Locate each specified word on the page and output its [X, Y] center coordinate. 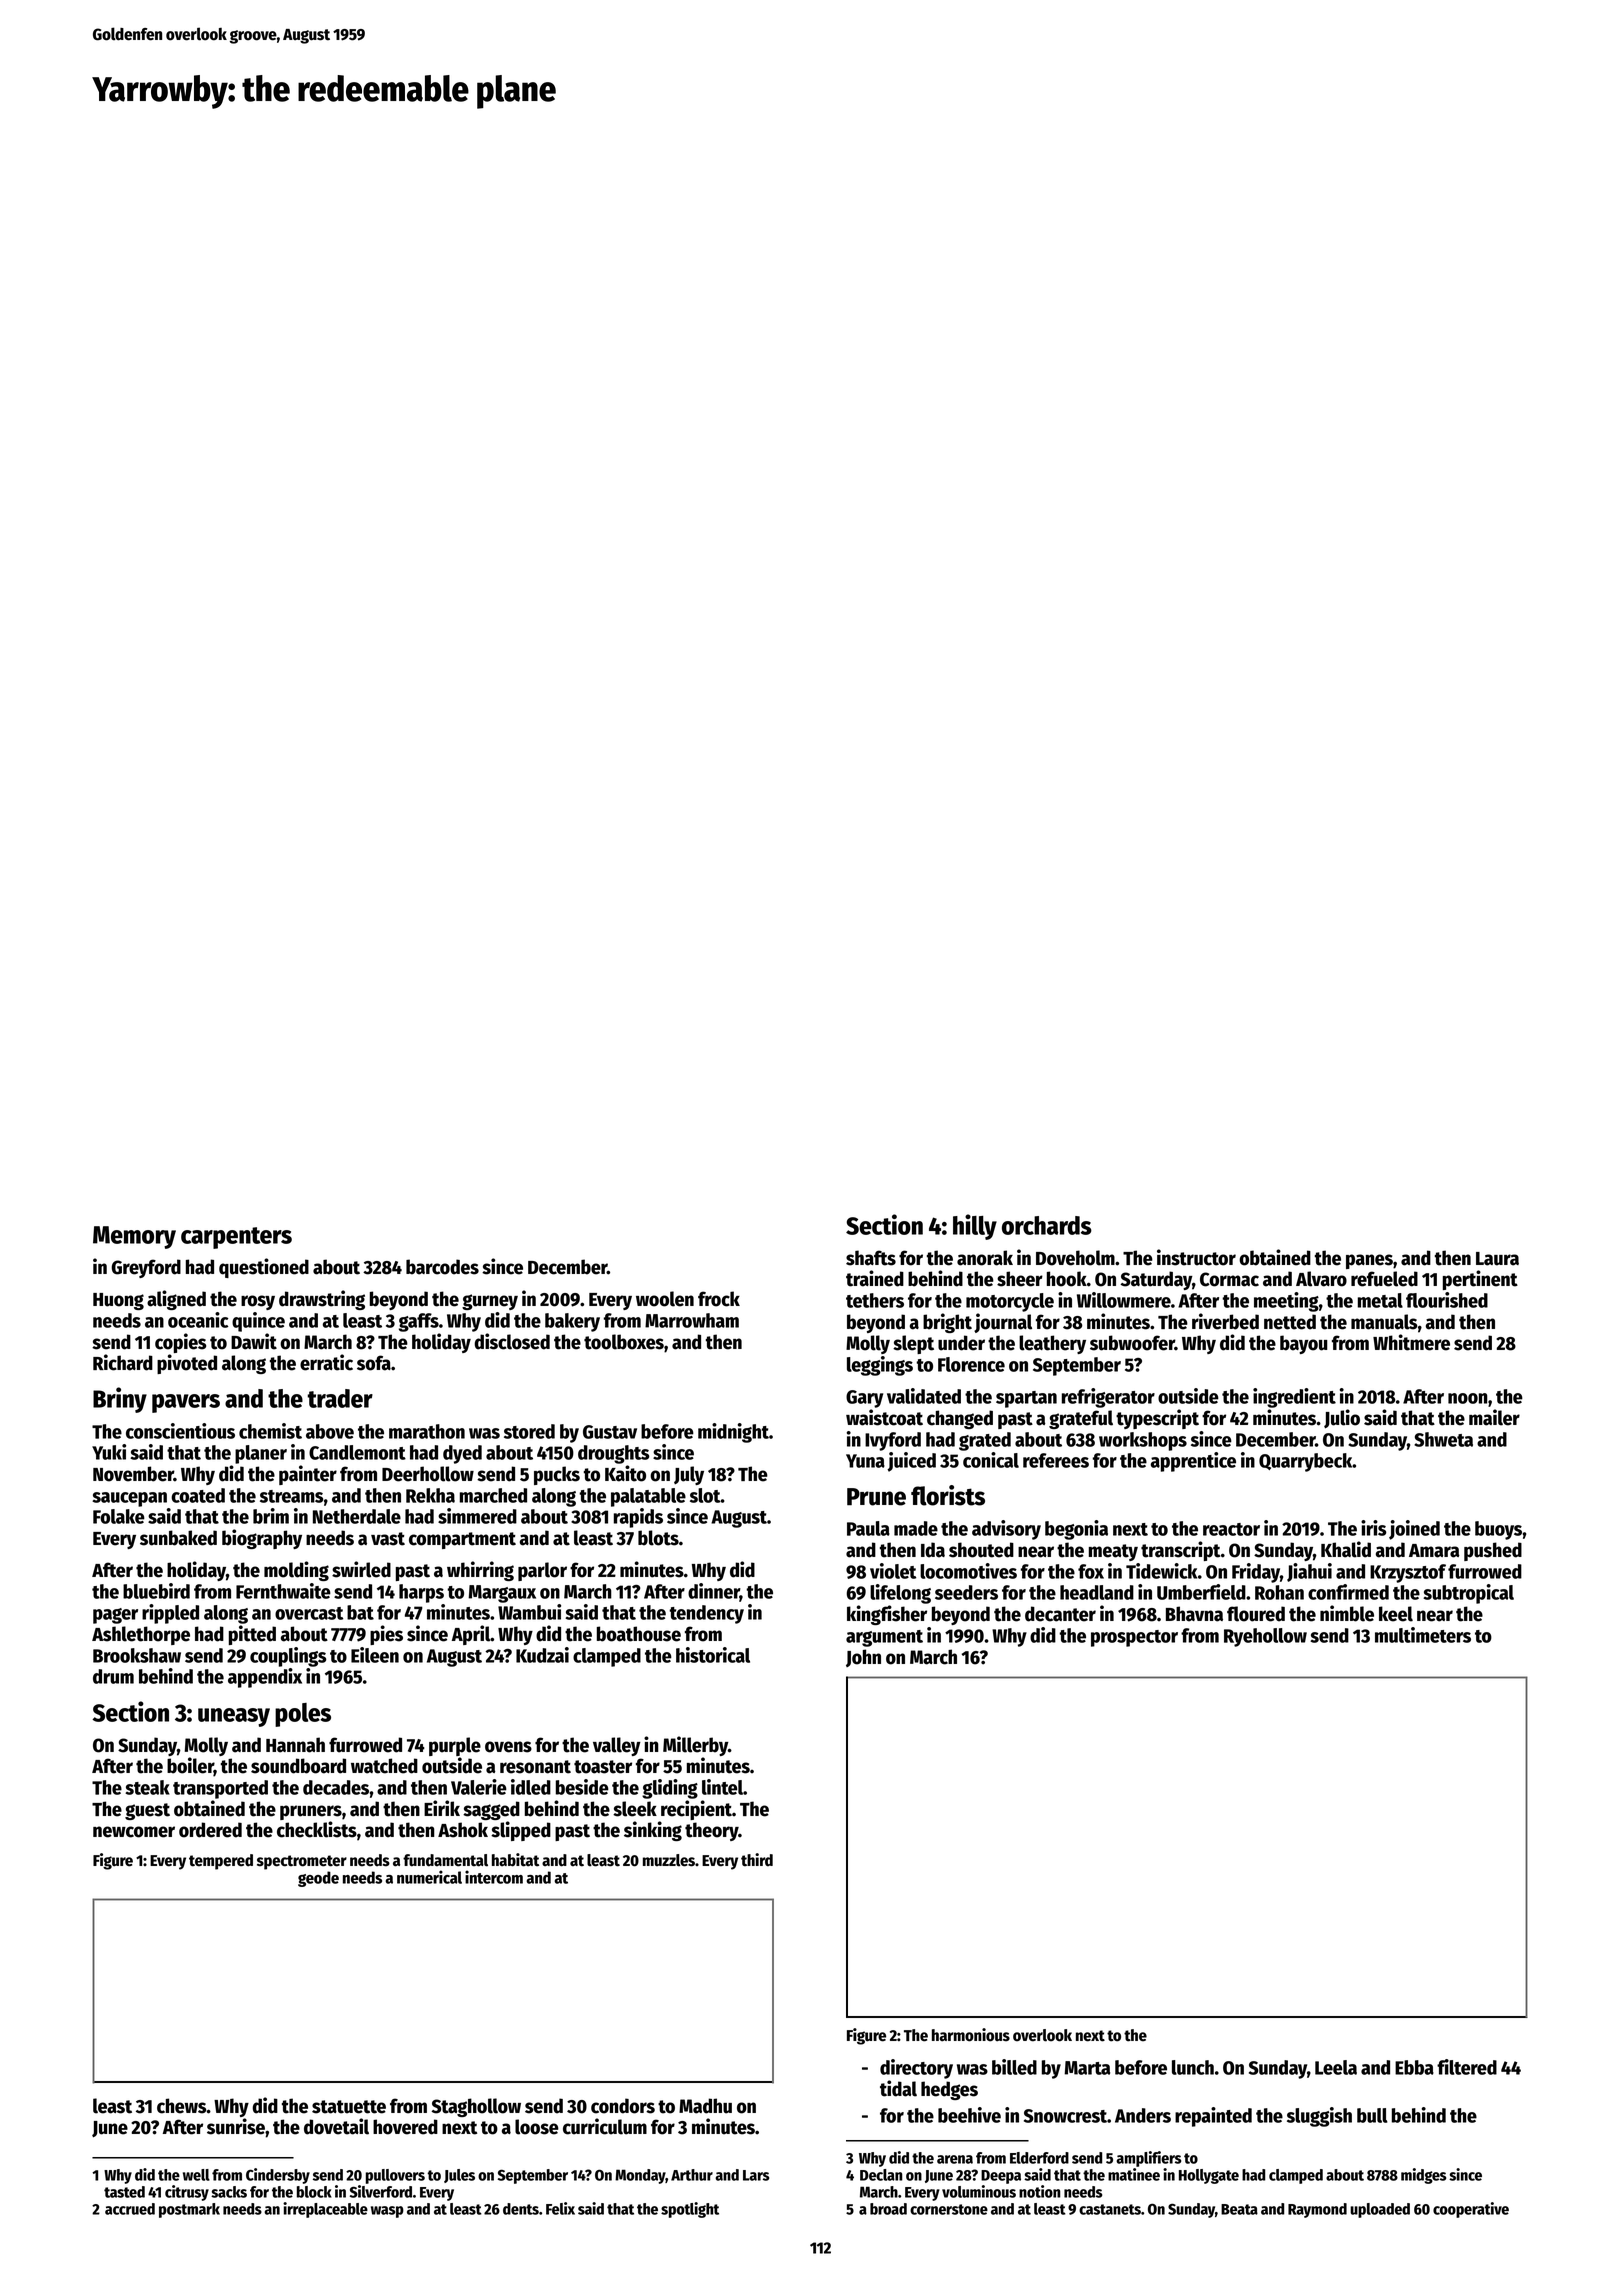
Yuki [109, 1452]
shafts [871, 1258]
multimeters [1423, 1635]
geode [318, 1879]
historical [713, 1655]
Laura [1497, 1259]
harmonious [971, 2035]
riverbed [1225, 1321]
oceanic [198, 1320]
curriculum [605, 2126]
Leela [1336, 2067]
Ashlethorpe [141, 1635]
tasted [124, 2192]
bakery [572, 1322]
